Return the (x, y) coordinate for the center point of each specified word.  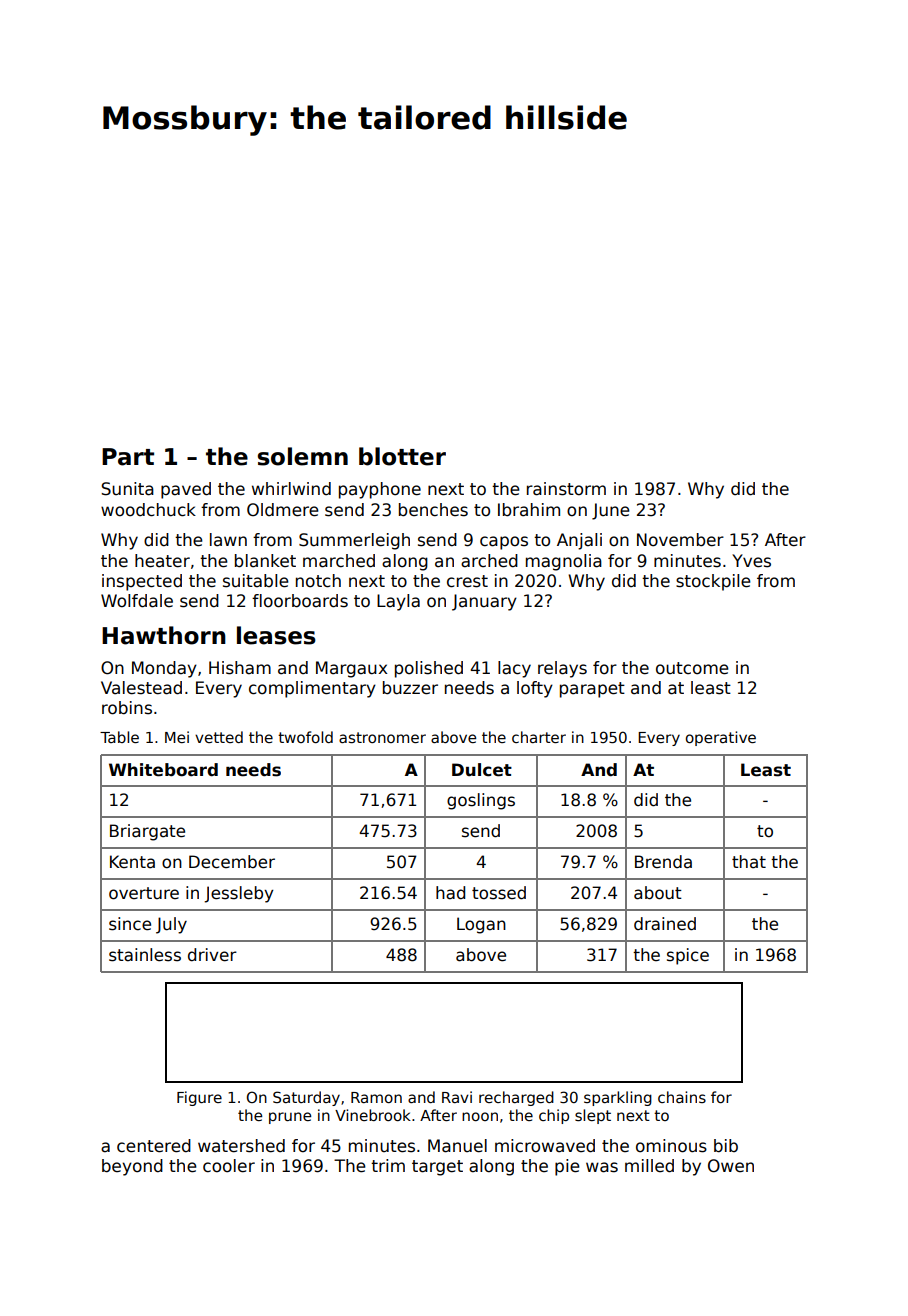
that (749, 862)
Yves (751, 561)
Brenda (663, 862)
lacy (514, 669)
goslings (481, 801)
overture (144, 893)
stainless (145, 955)
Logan (481, 925)
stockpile (713, 582)
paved (186, 490)
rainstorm (566, 489)
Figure (199, 1098)
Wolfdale (137, 601)
